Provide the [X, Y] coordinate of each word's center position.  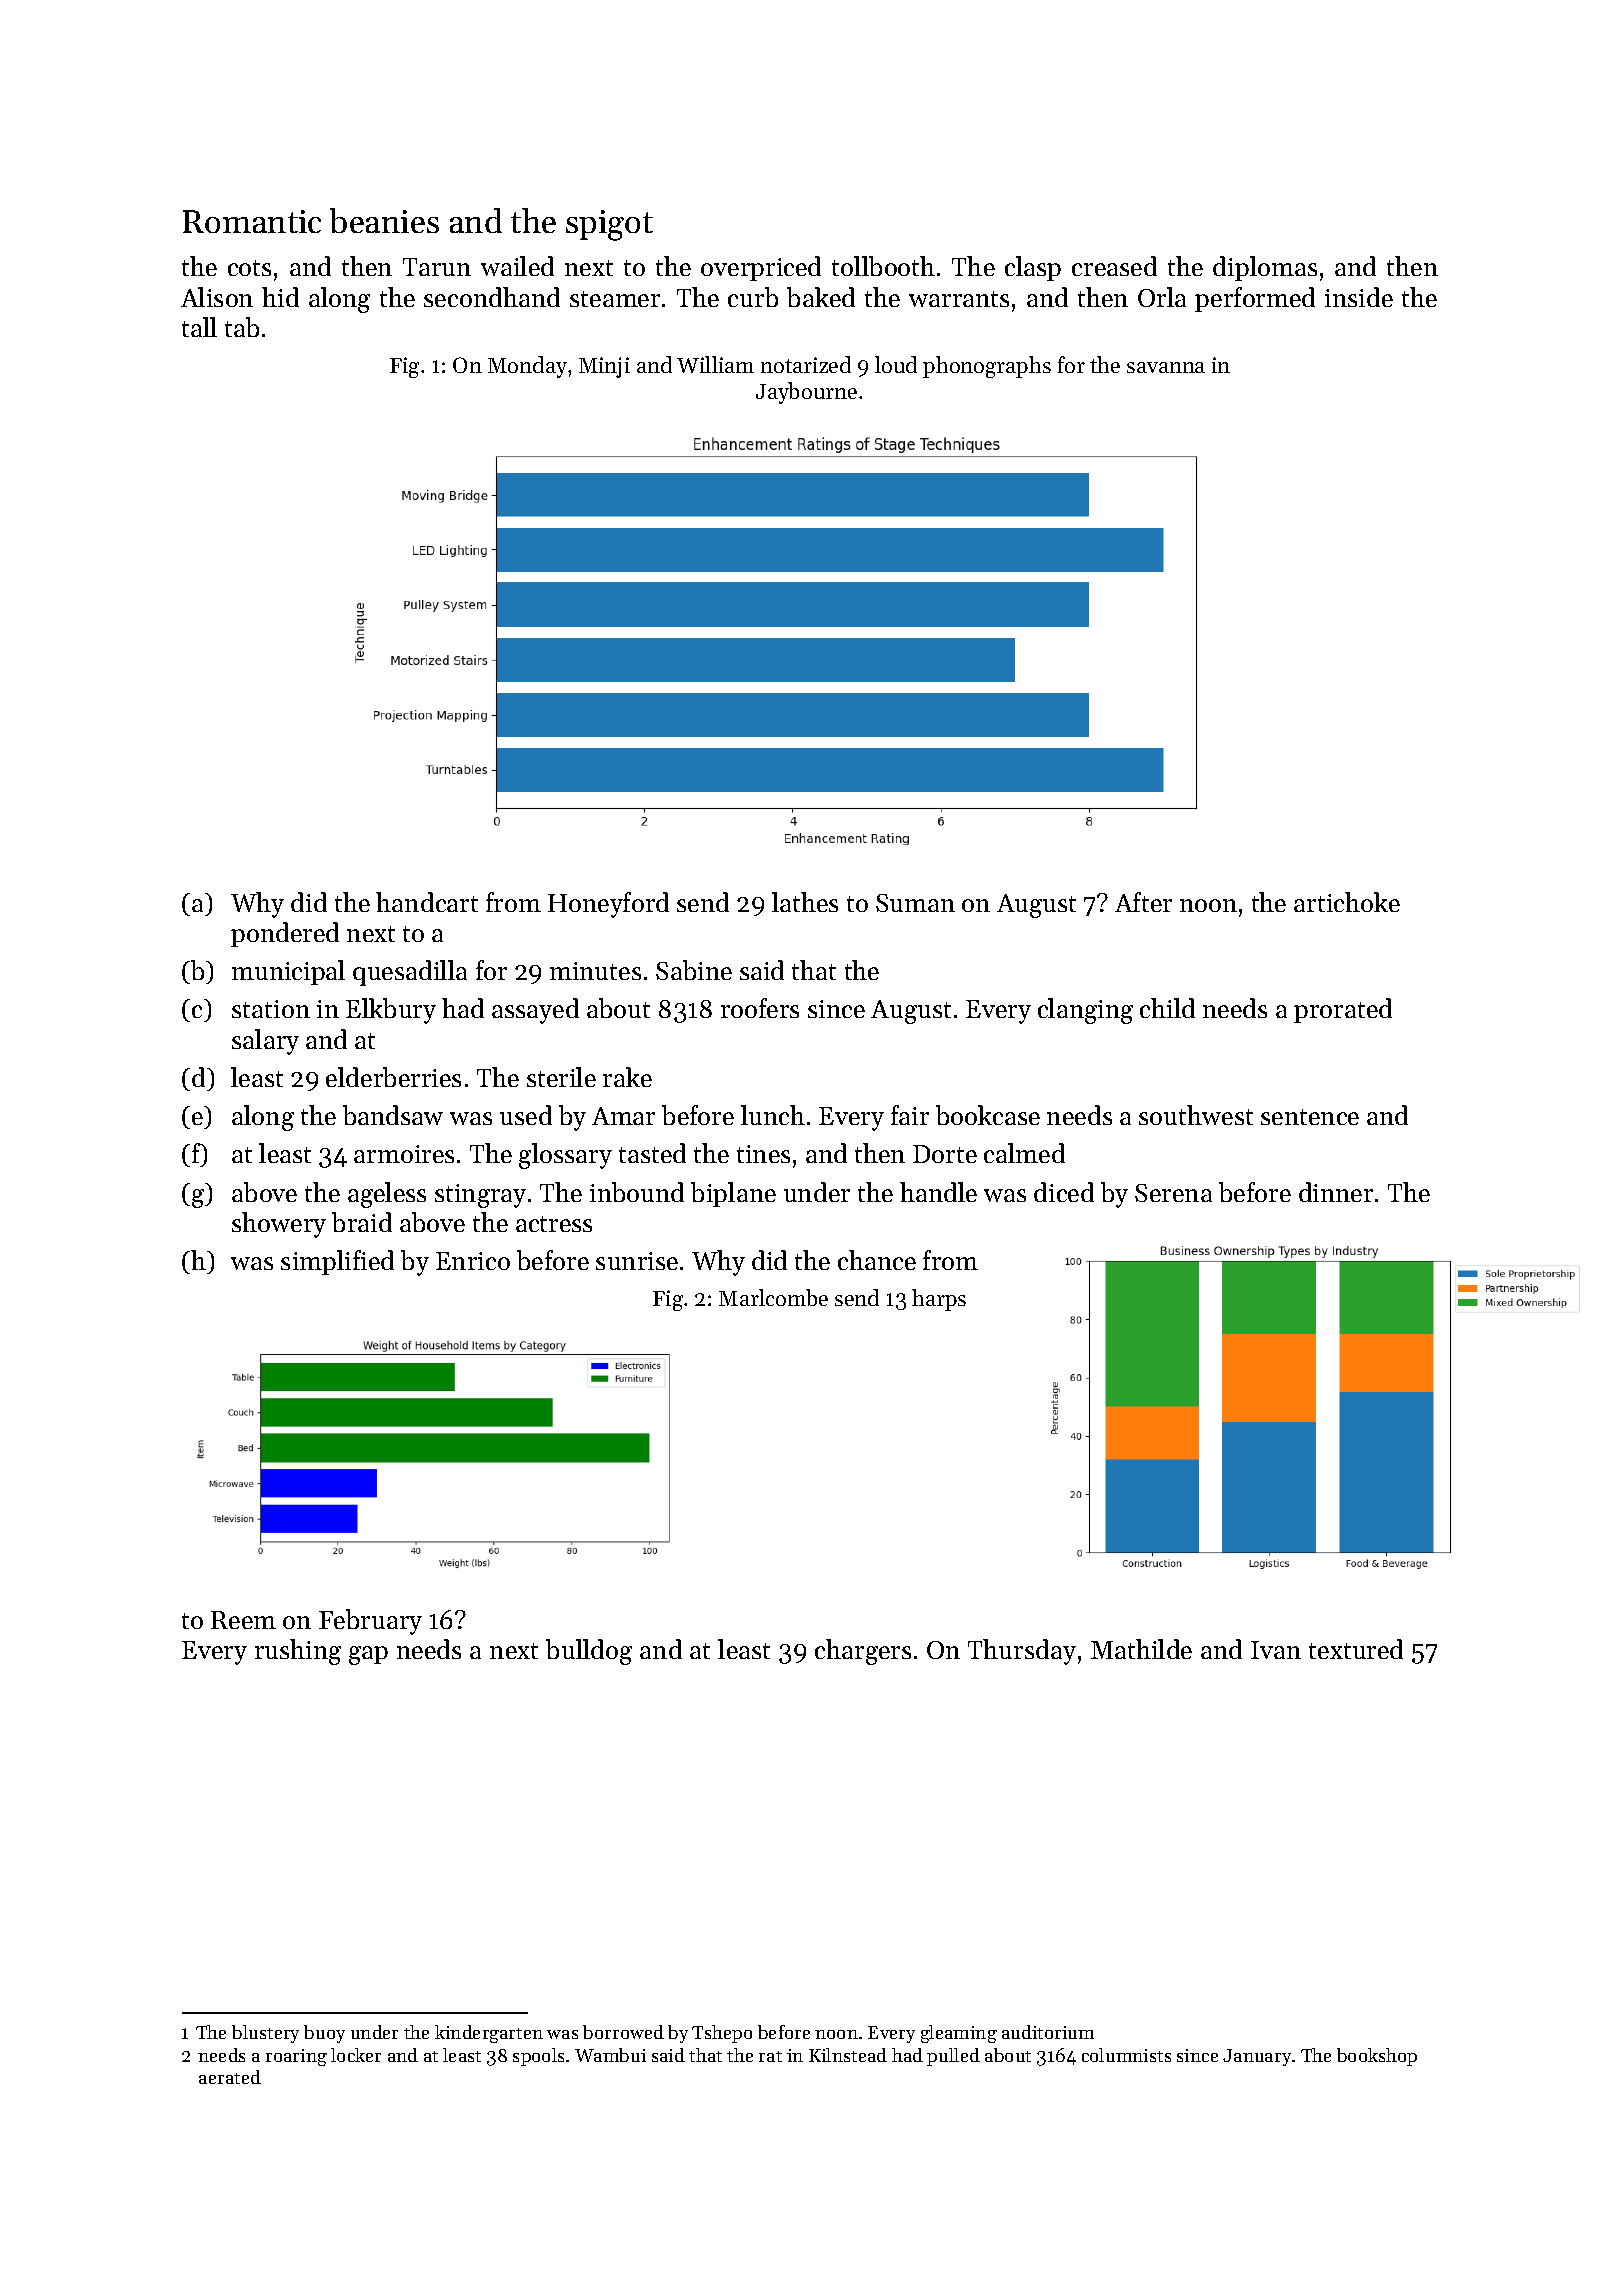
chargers [863, 1652]
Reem [243, 1620]
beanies [384, 220]
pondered [285, 934]
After [1143, 902]
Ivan [1276, 1650]
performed [1255, 299]
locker [356, 2055]
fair [910, 1115]
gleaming [959, 2034]
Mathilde [1141, 1649]
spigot [609, 225]
